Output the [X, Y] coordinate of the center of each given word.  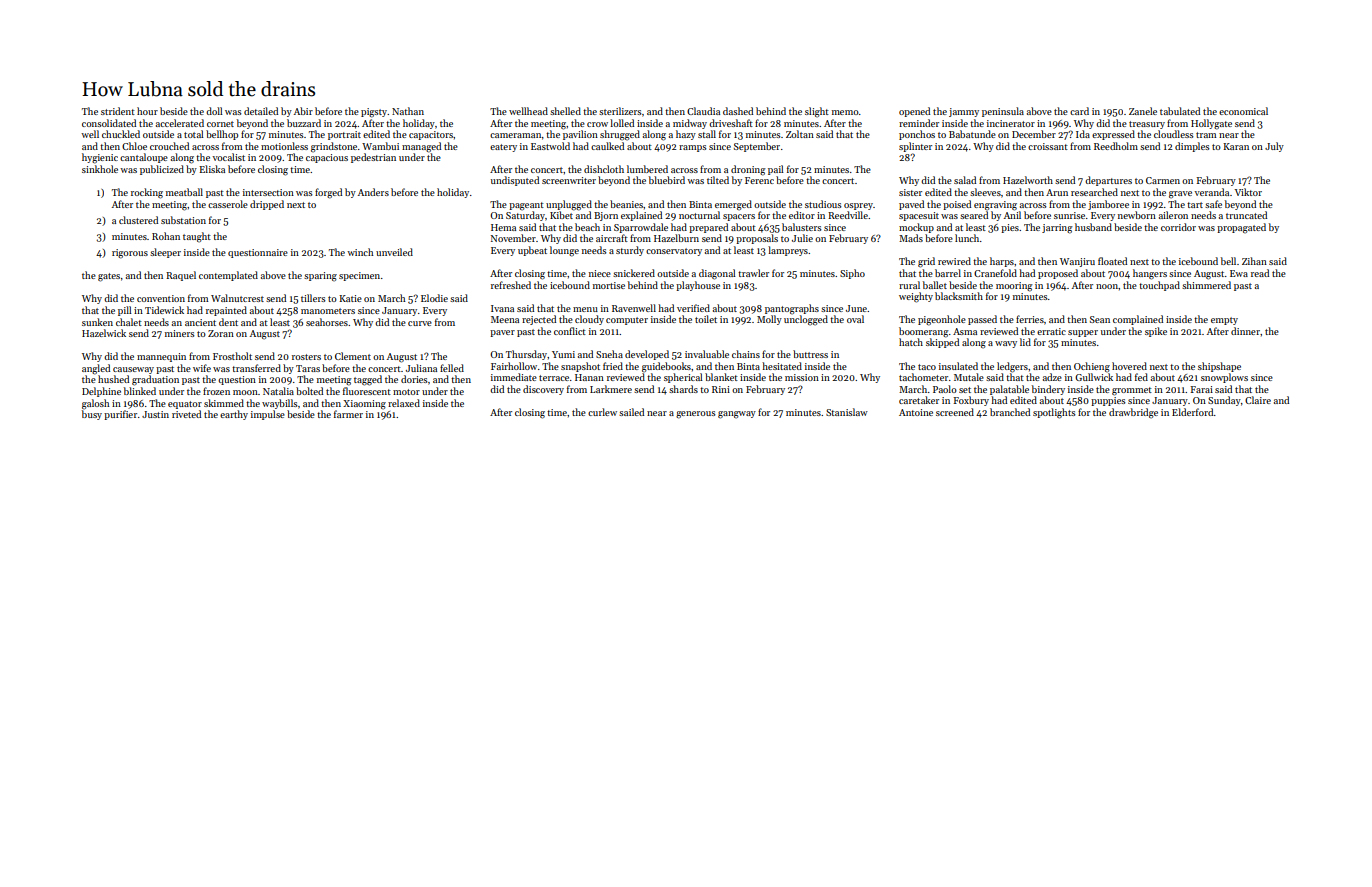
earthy [234, 415]
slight [817, 112]
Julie [802, 238]
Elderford [1193, 412]
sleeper [165, 253]
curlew [602, 412]
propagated [1241, 228]
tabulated [1180, 111]
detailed [261, 111]
